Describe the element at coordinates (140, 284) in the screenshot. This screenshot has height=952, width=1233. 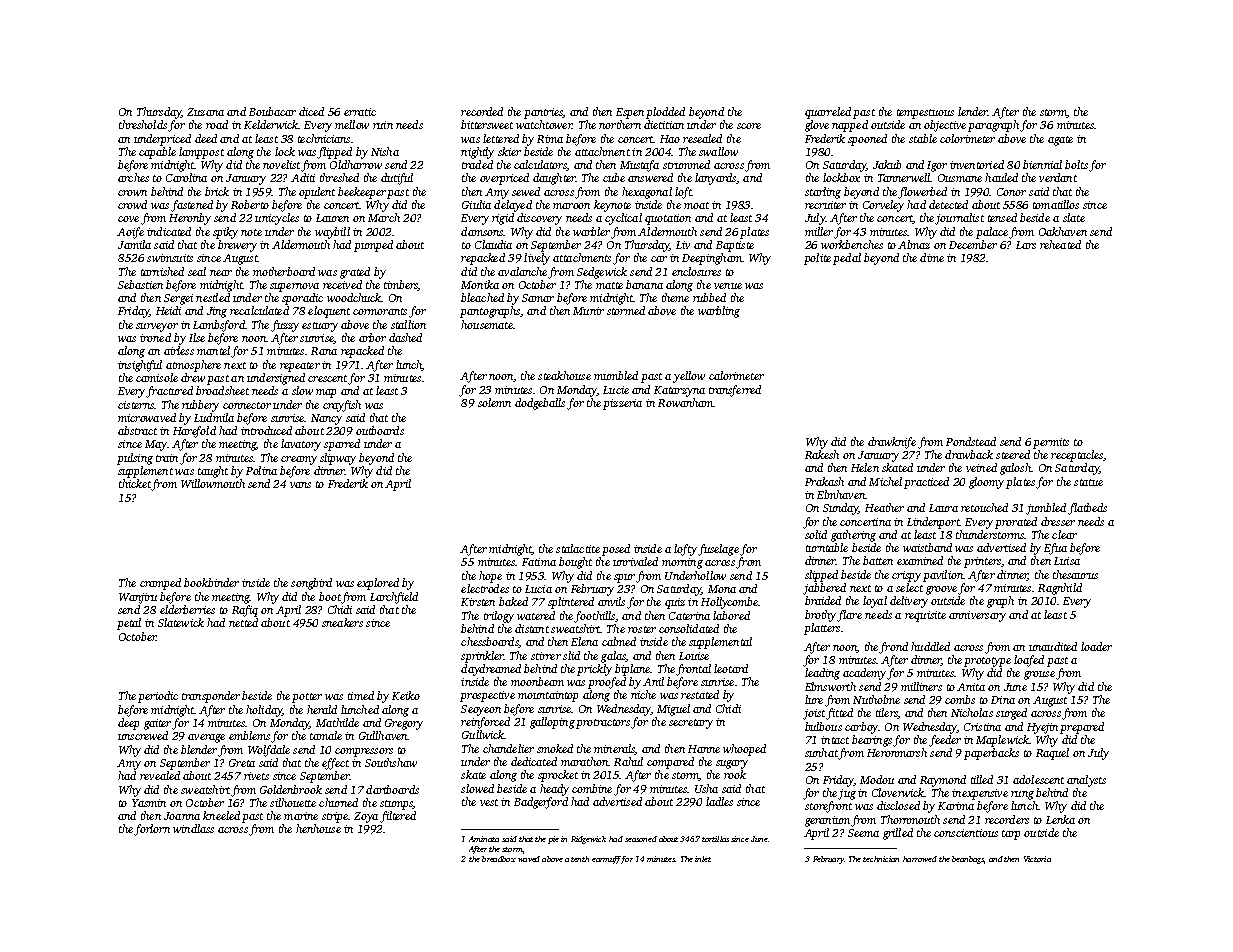
I see `Sebastien` at that location.
